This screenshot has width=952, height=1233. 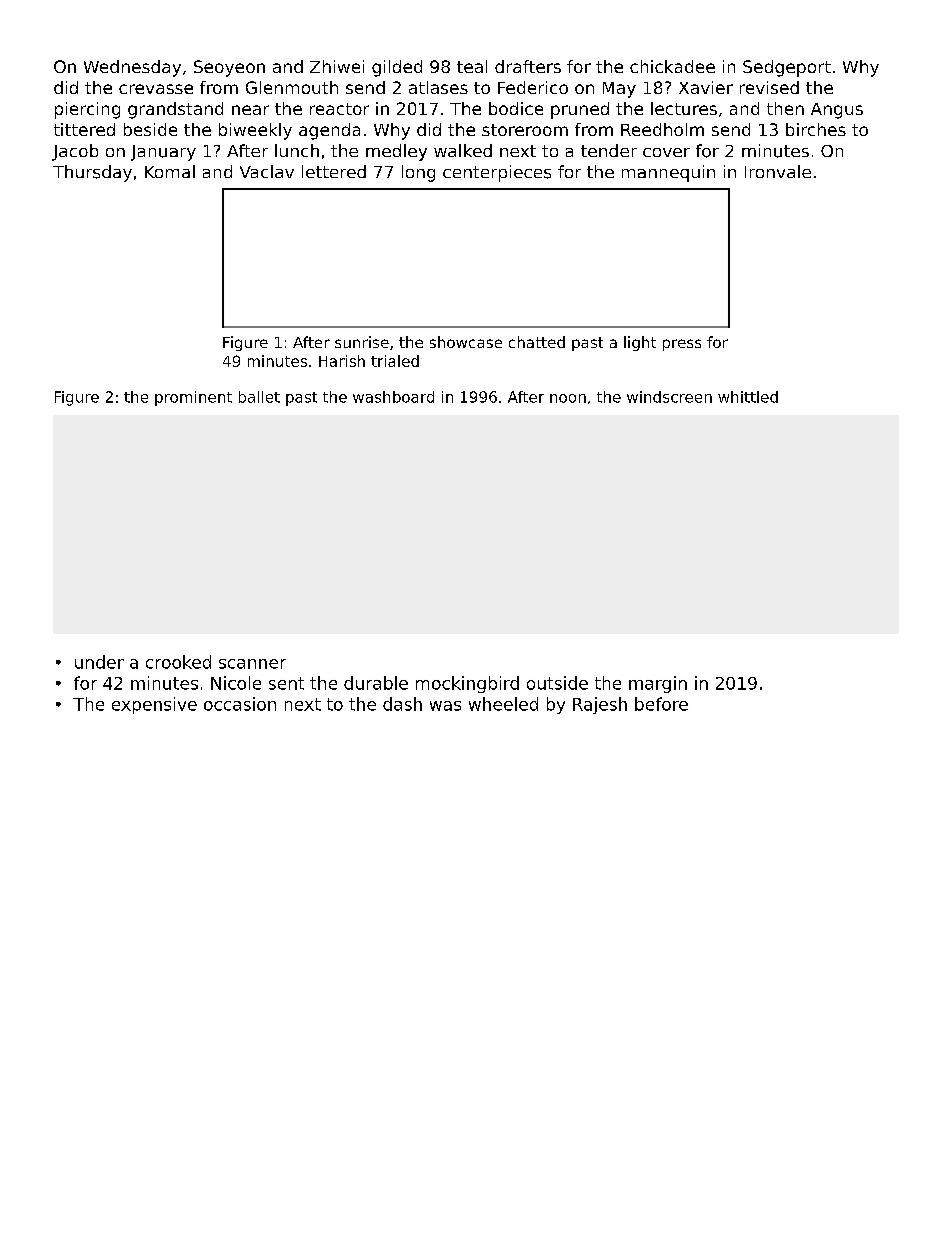 What do you see at coordinates (533, 87) in the screenshot?
I see `Federico` at bounding box center [533, 87].
